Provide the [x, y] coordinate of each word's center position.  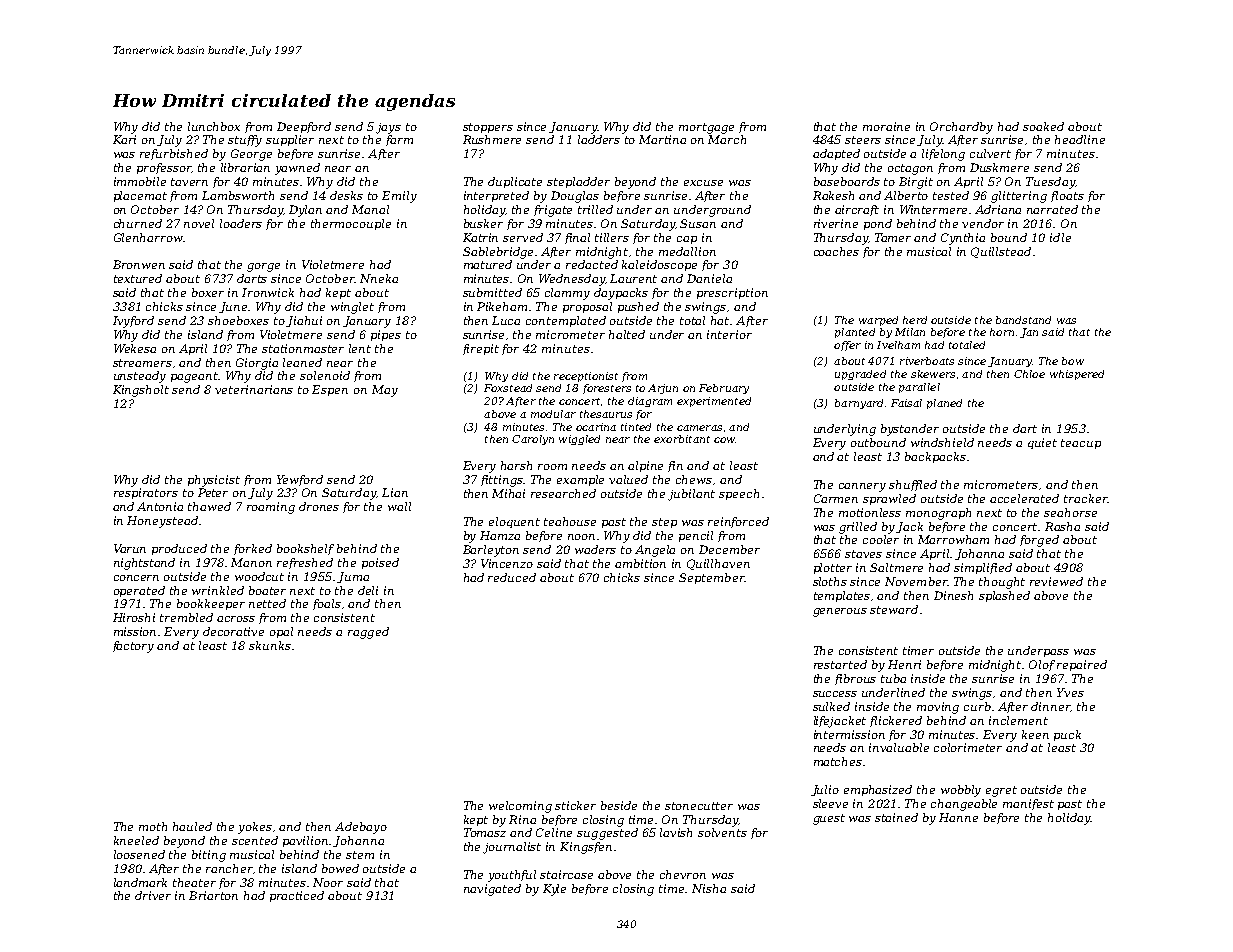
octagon [910, 169]
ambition [640, 563]
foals [327, 604]
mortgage [706, 128]
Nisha [709, 888]
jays [388, 128]
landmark [140, 882]
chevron [683, 874]
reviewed [1056, 581]
